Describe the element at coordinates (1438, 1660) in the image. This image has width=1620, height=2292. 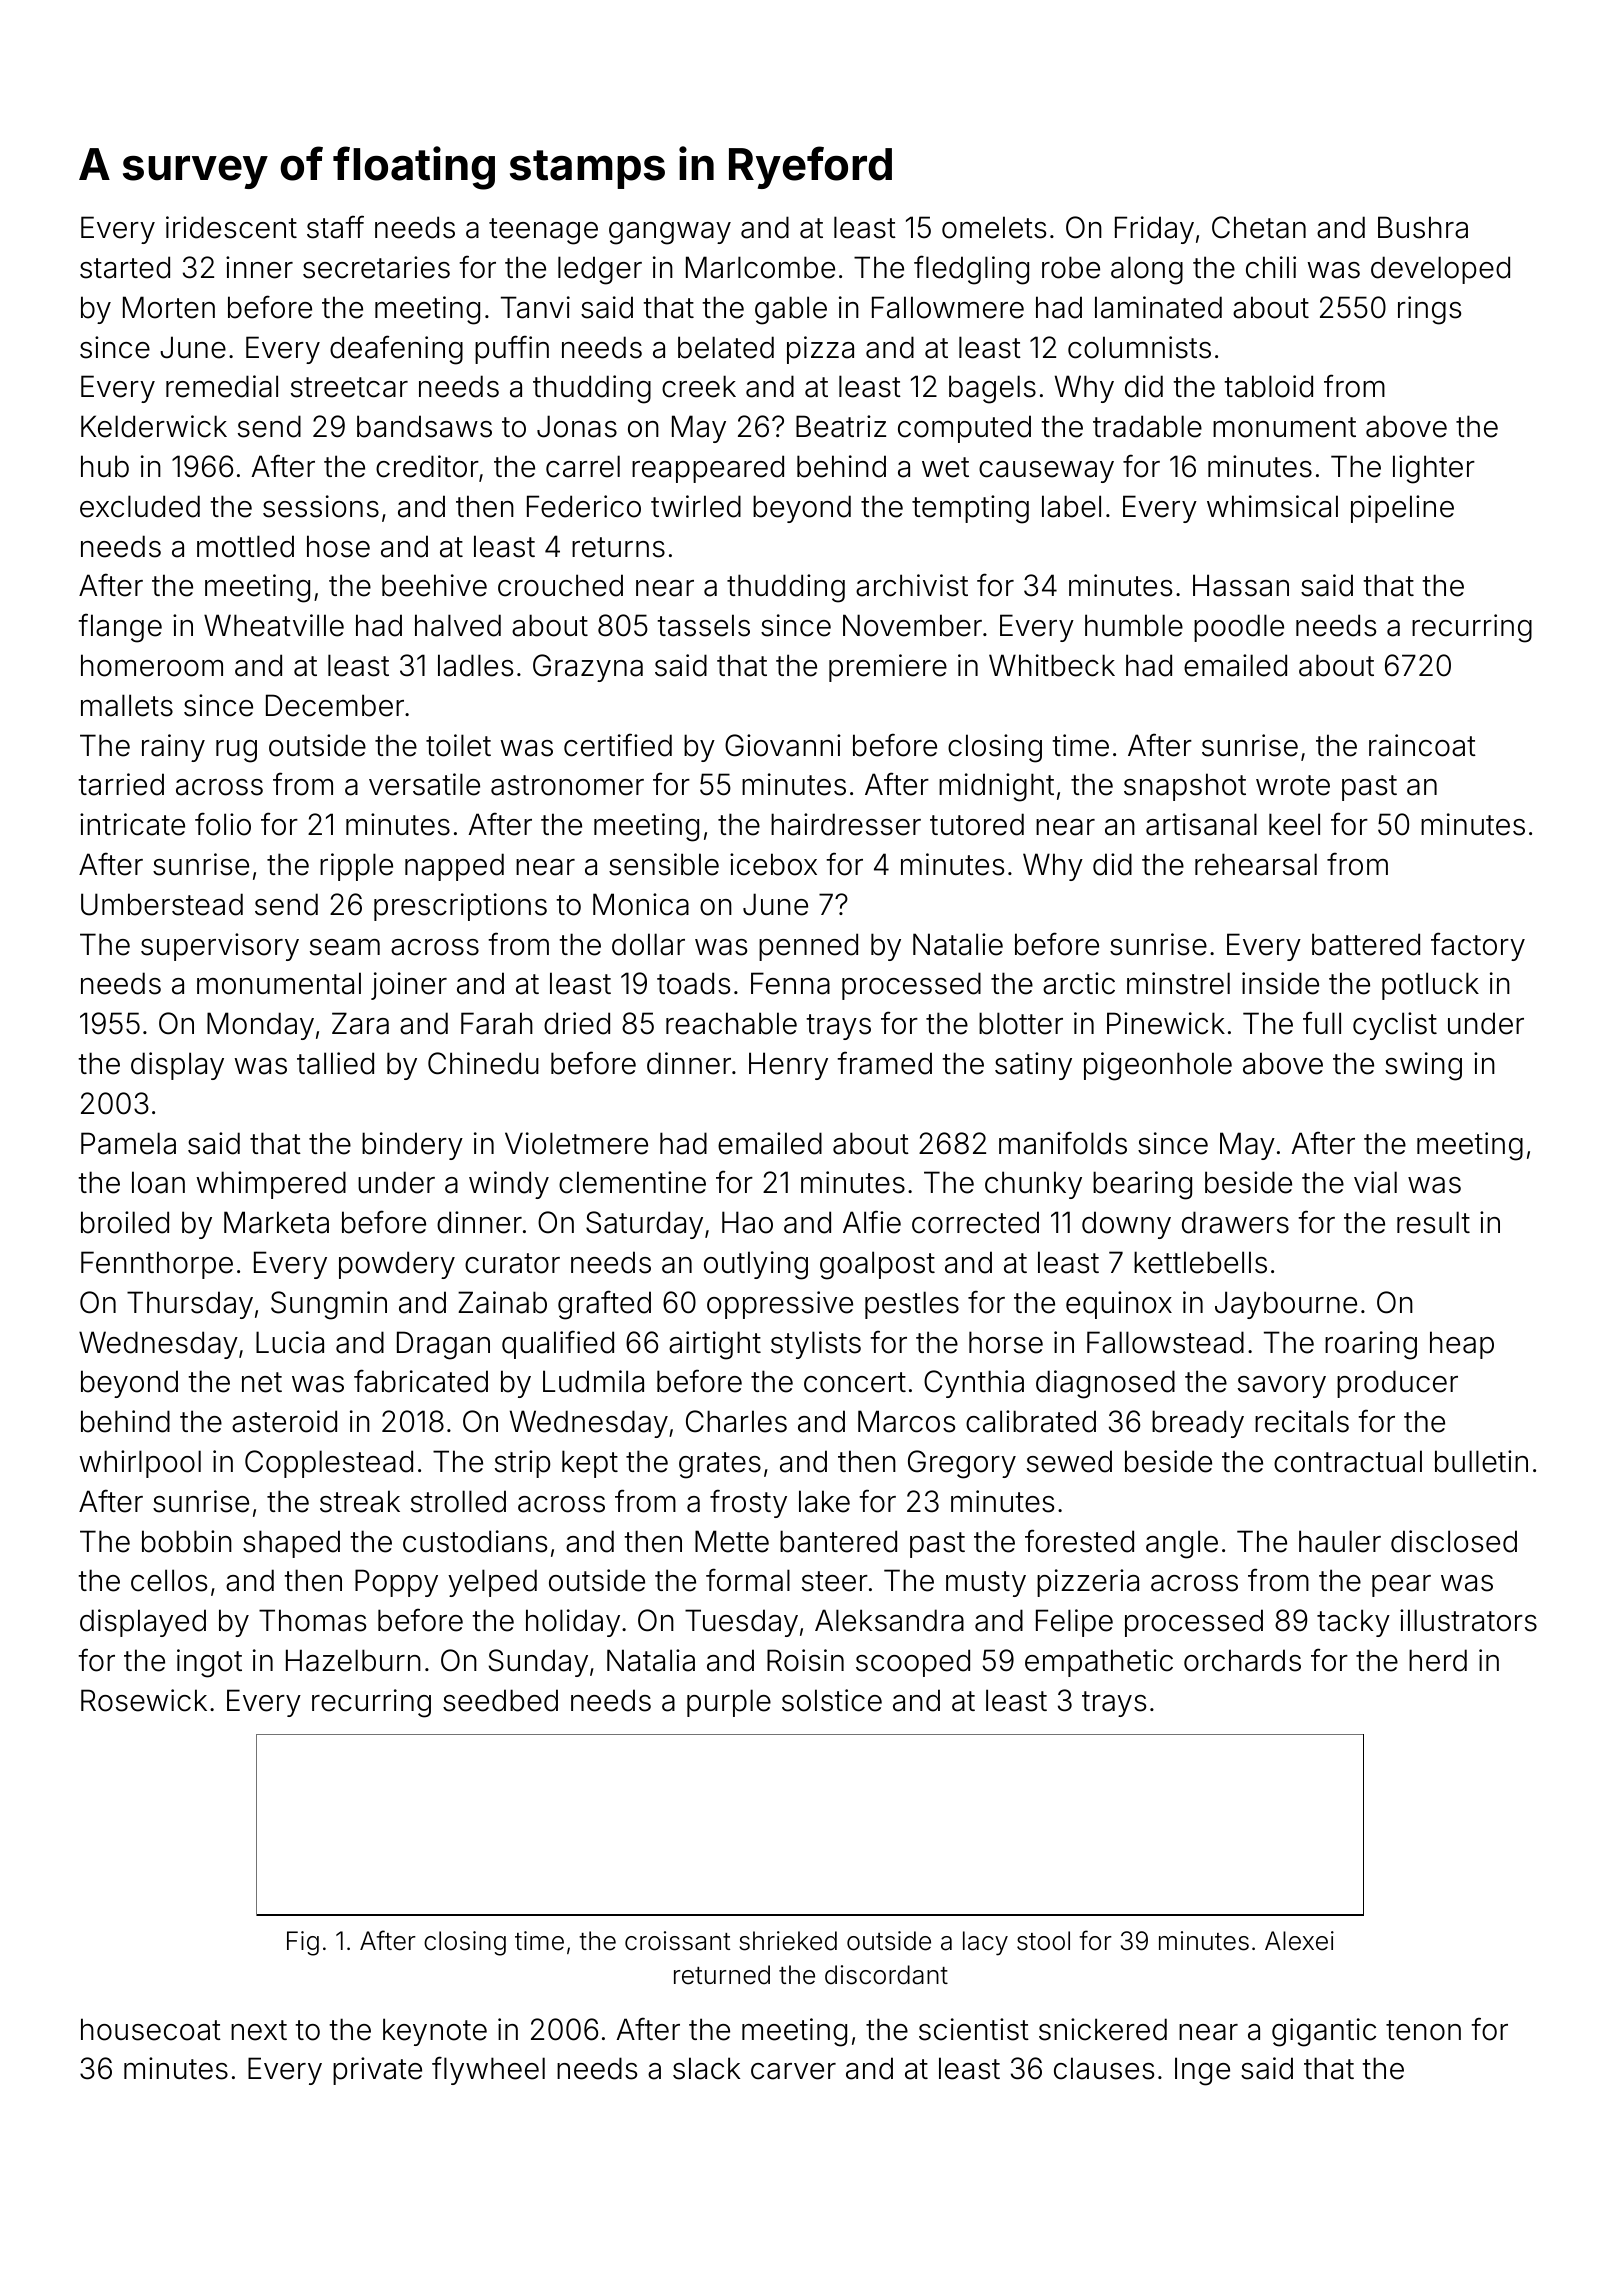
I see `herd` at that location.
